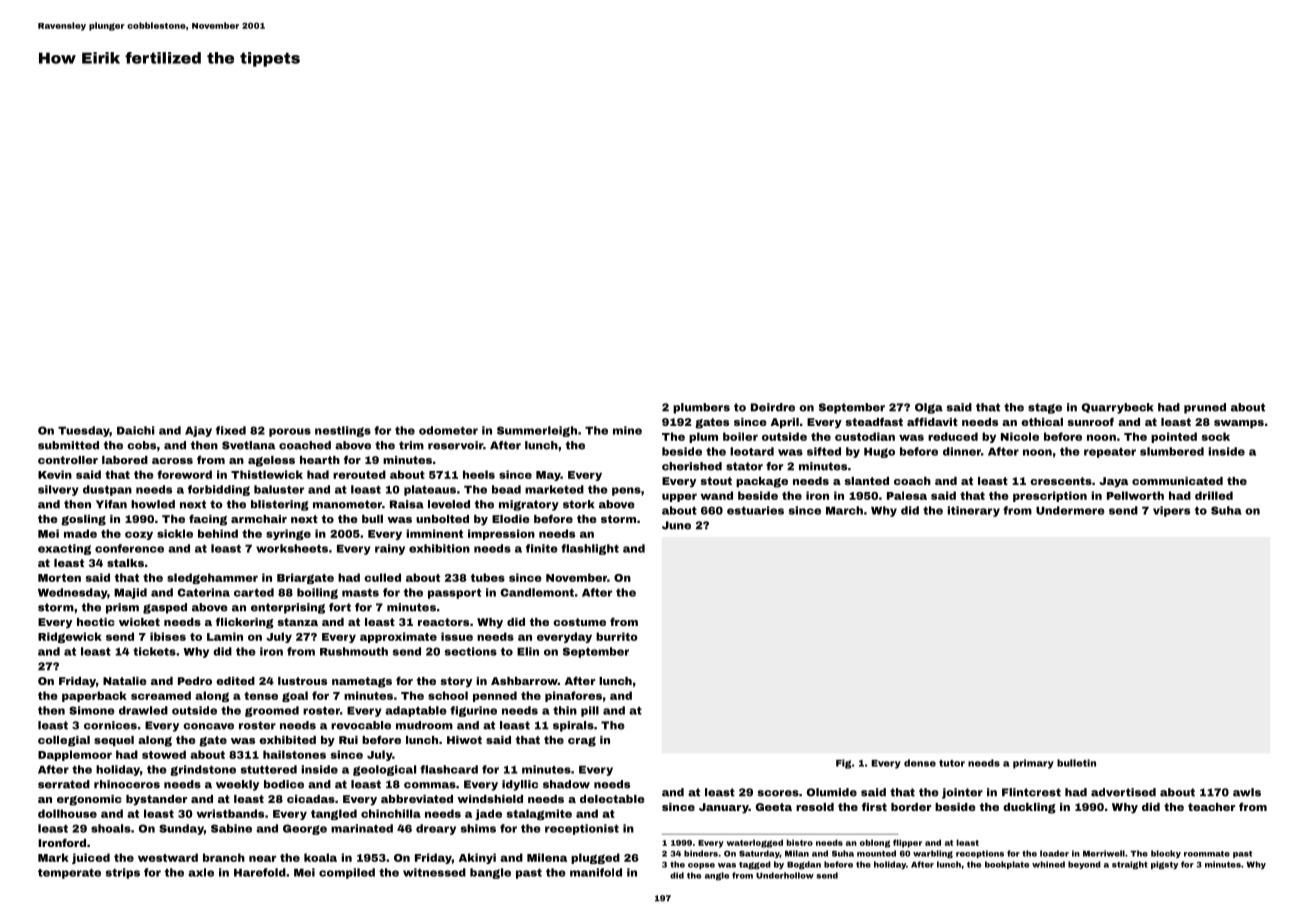 The height and width of the screenshot is (924, 1308). I want to click on Sabine, so click(231, 828).
